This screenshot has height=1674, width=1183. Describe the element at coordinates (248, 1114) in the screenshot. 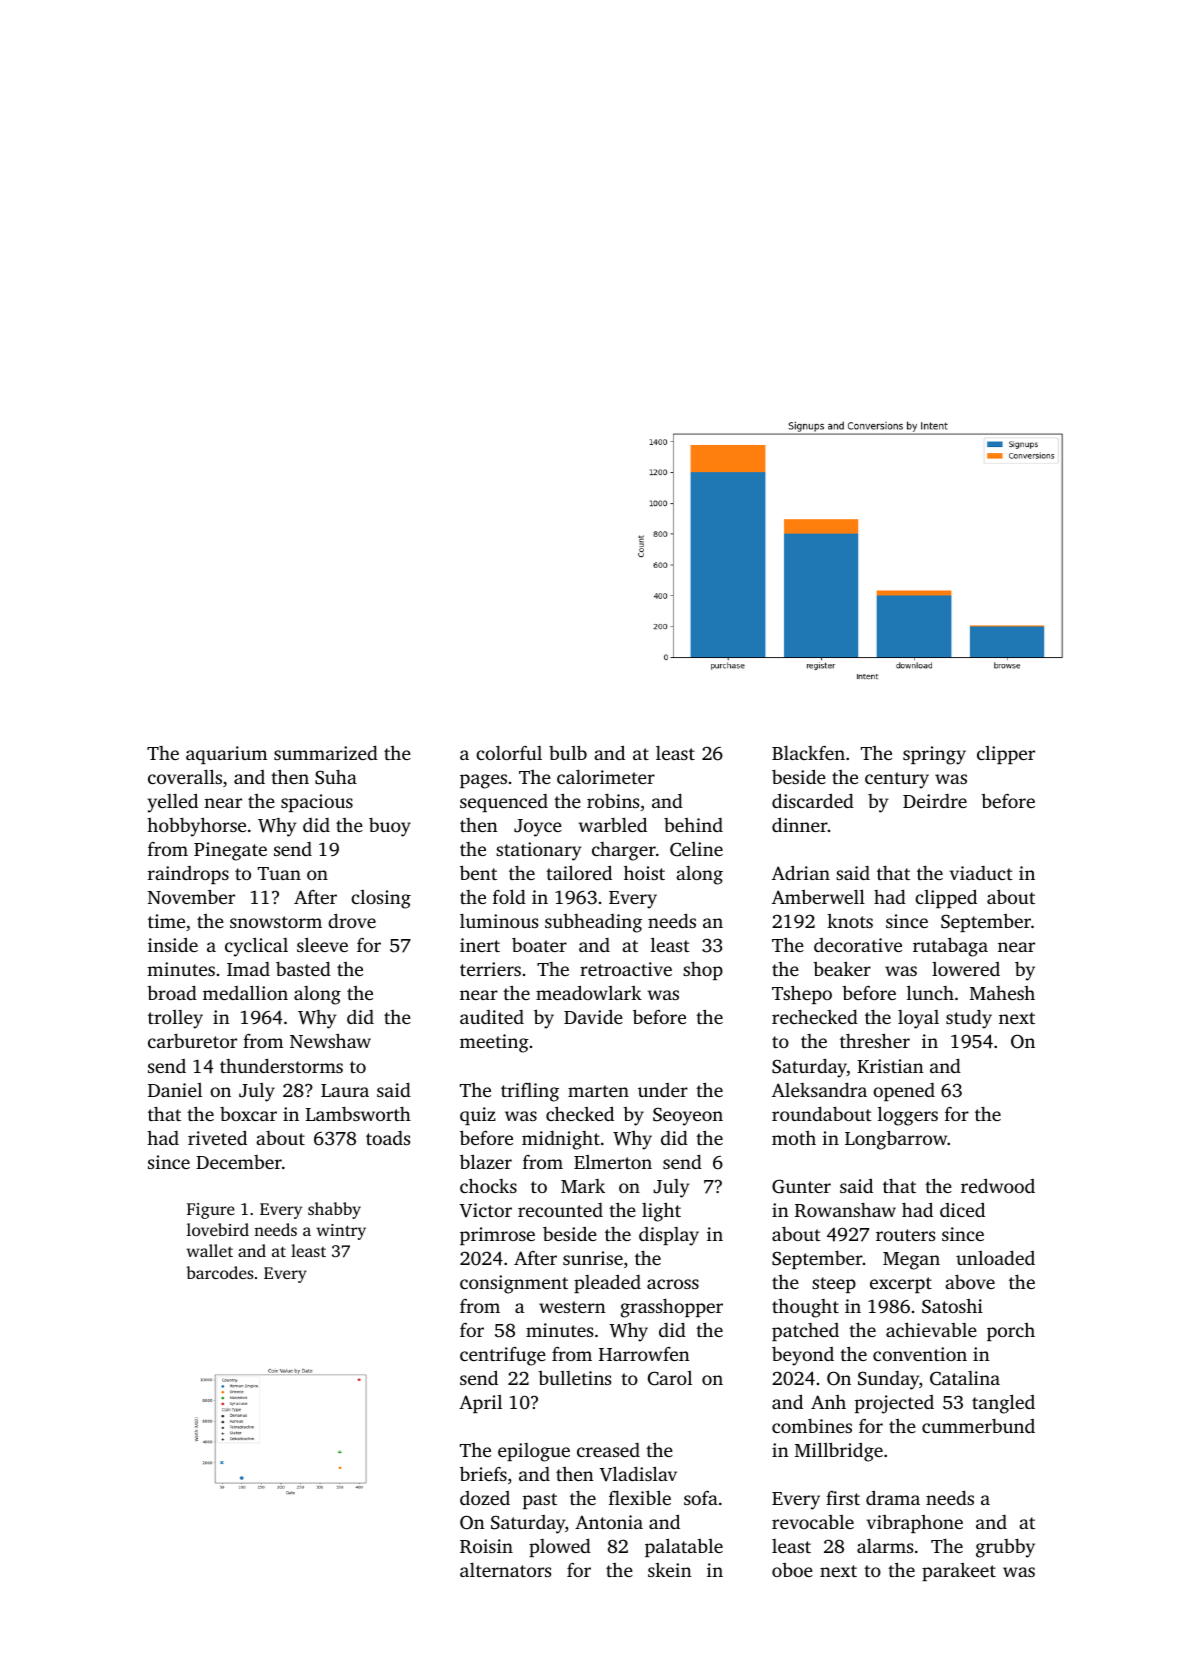

I see `boxcar` at that location.
